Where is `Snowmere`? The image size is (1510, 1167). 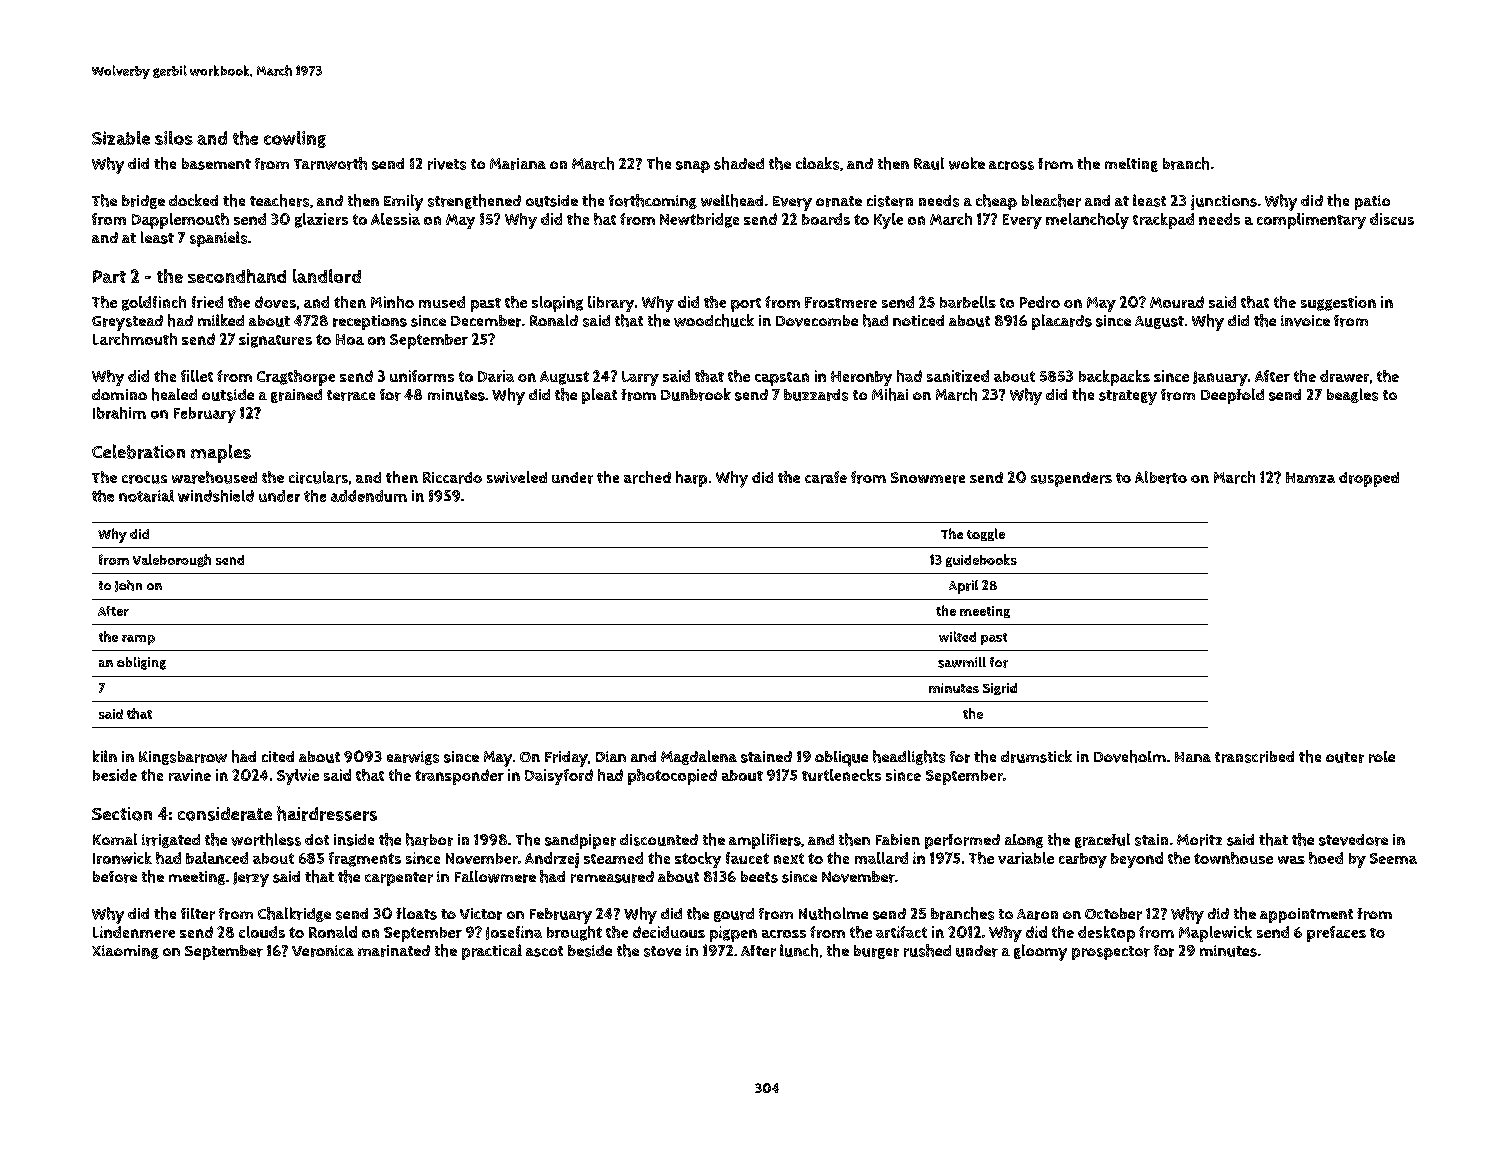
Snowmere is located at coordinates (928, 478).
